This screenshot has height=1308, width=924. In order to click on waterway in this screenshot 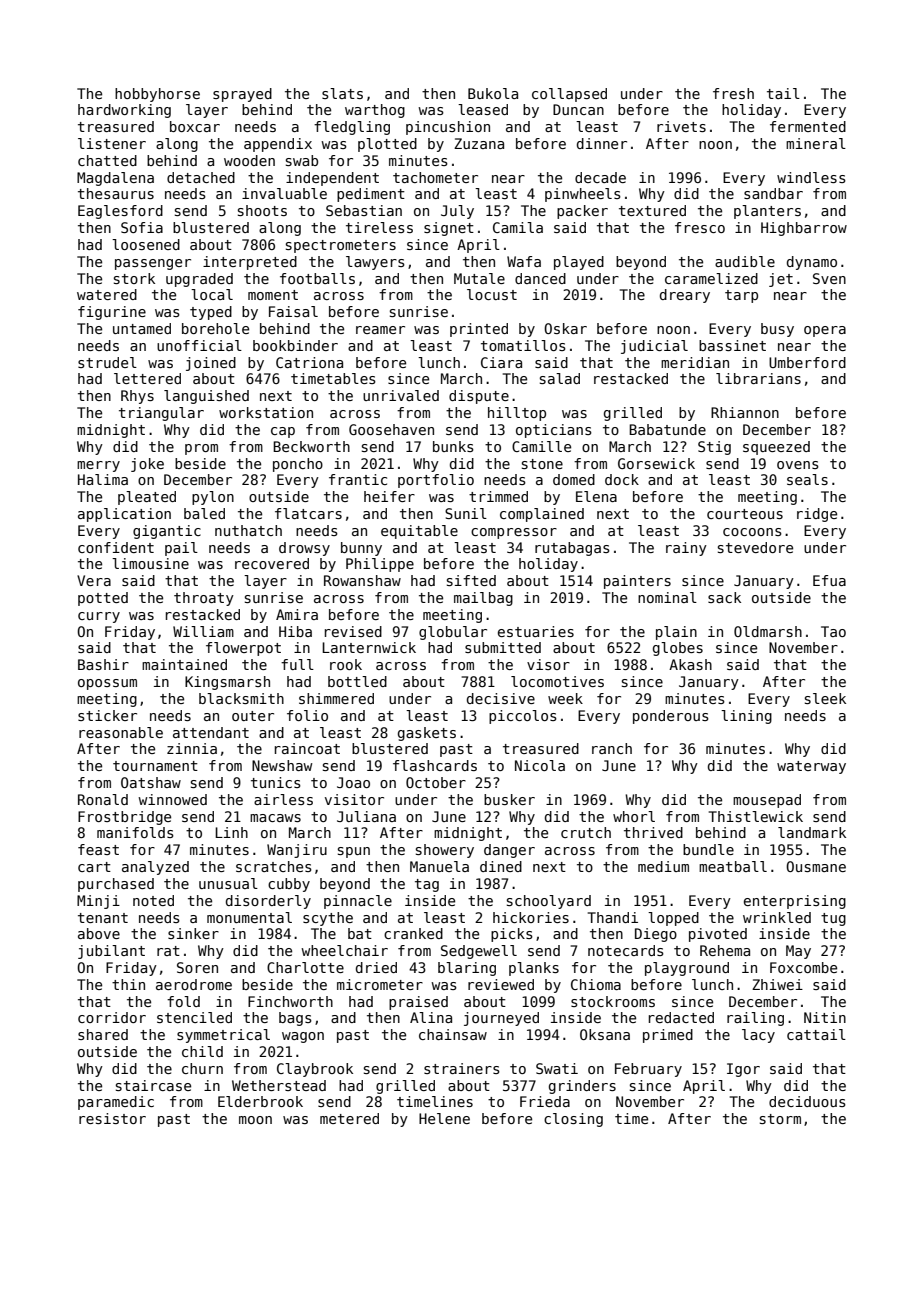, I will do `click(811, 767)`.
